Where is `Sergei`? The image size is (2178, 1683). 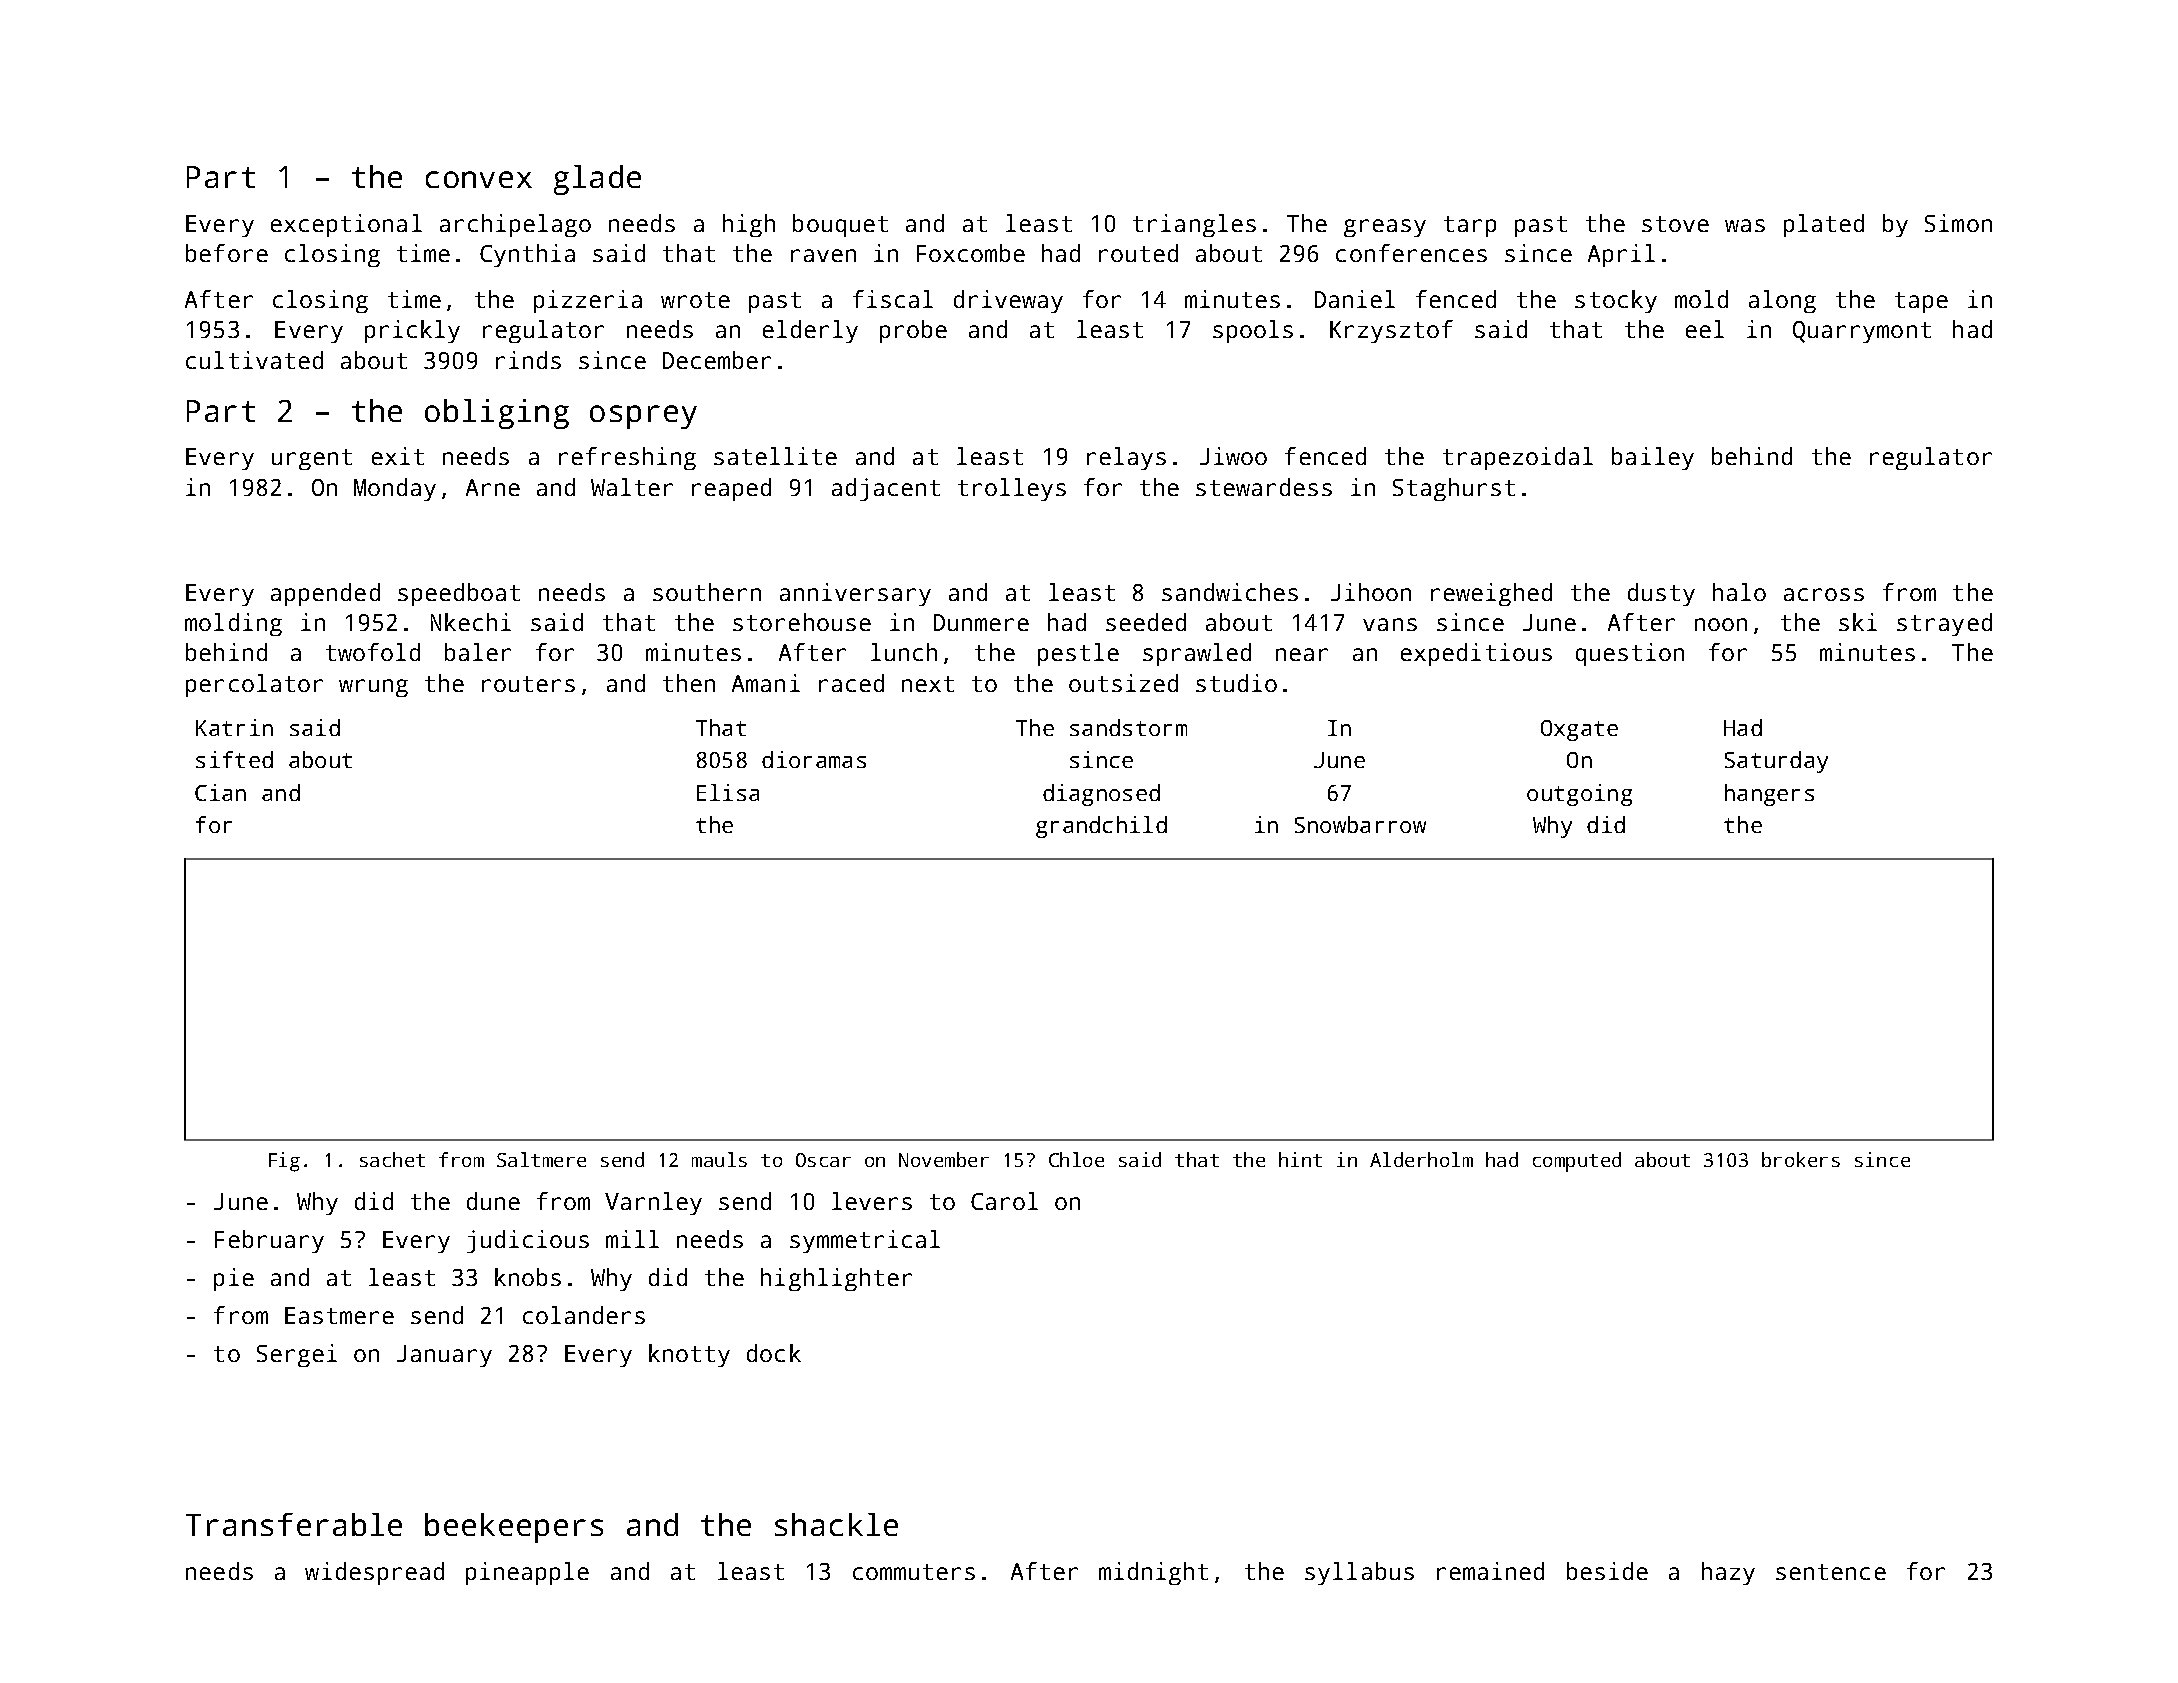
Sergei is located at coordinates (297, 1355).
